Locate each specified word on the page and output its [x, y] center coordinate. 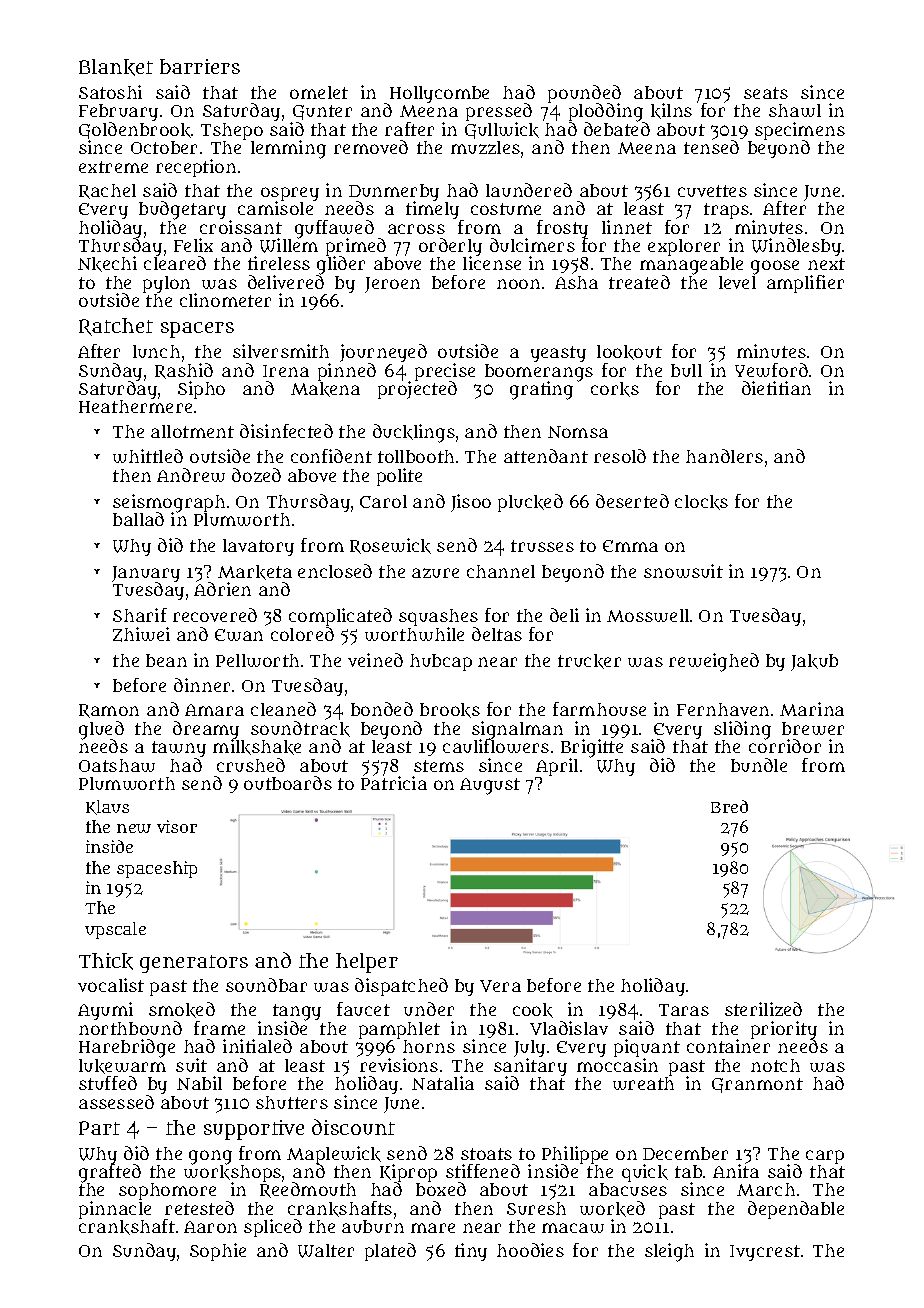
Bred [729, 806]
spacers [197, 330]
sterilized [763, 1009]
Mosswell [648, 615]
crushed [251, 765]
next [826, 264]
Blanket [116, 67]
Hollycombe [439, 94]
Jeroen [392, 285]
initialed [257, 1046]
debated [617, 129]
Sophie [218, 1252]
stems [439, 766]
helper [367, 963]
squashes [438, 617]
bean [166, 660]
